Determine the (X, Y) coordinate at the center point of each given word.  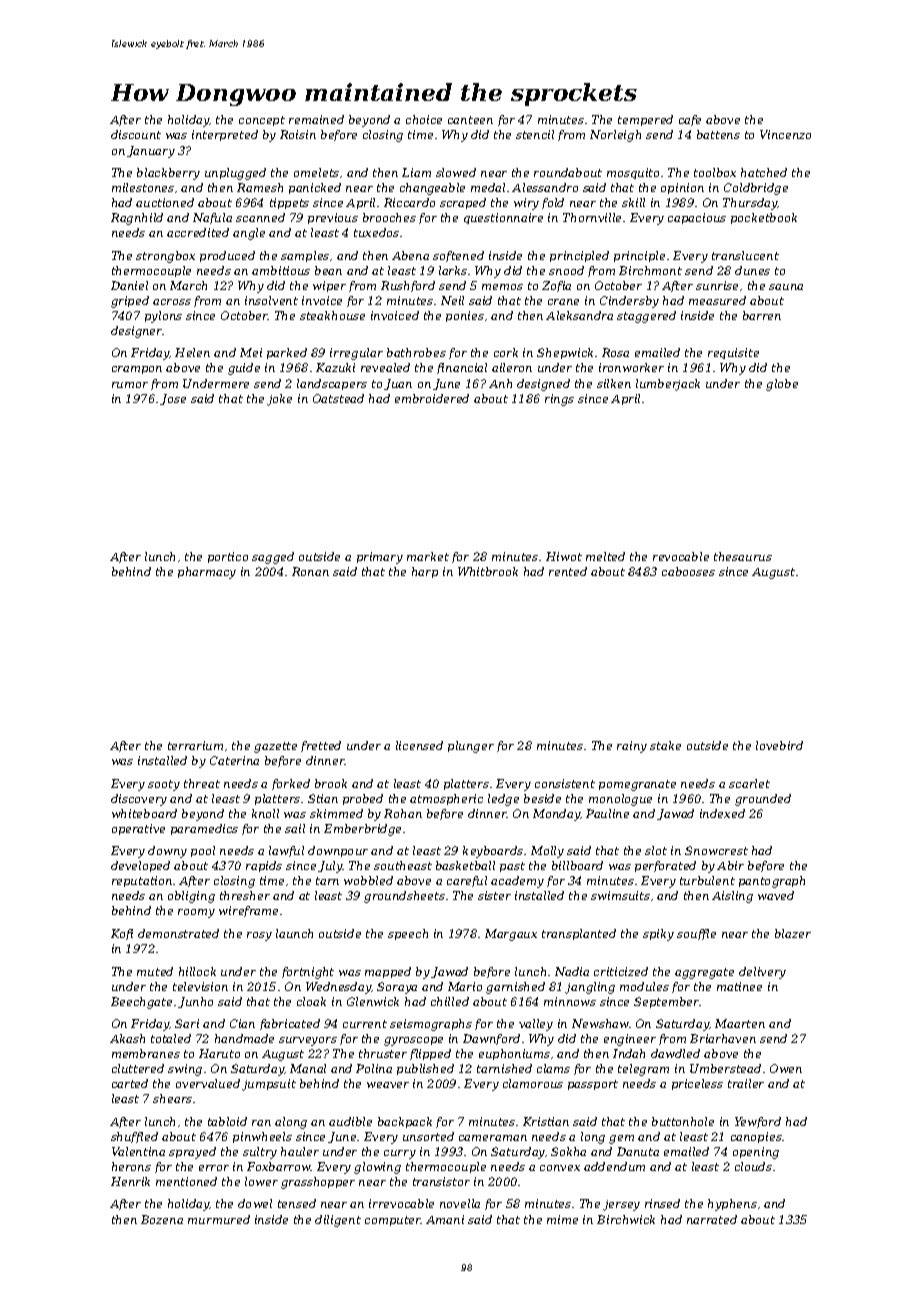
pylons (163, 317)
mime (562, 1219)
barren (762, 315)
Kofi (122, 934)
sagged (273, 558)
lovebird (779, 745)
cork (506, 352)
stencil (535, 134)
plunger (471, 747)
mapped (388, 972)
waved (776, 895)
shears (172, 1098)
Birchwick (626, 1219)
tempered (645, 120)
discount (136, 134)
